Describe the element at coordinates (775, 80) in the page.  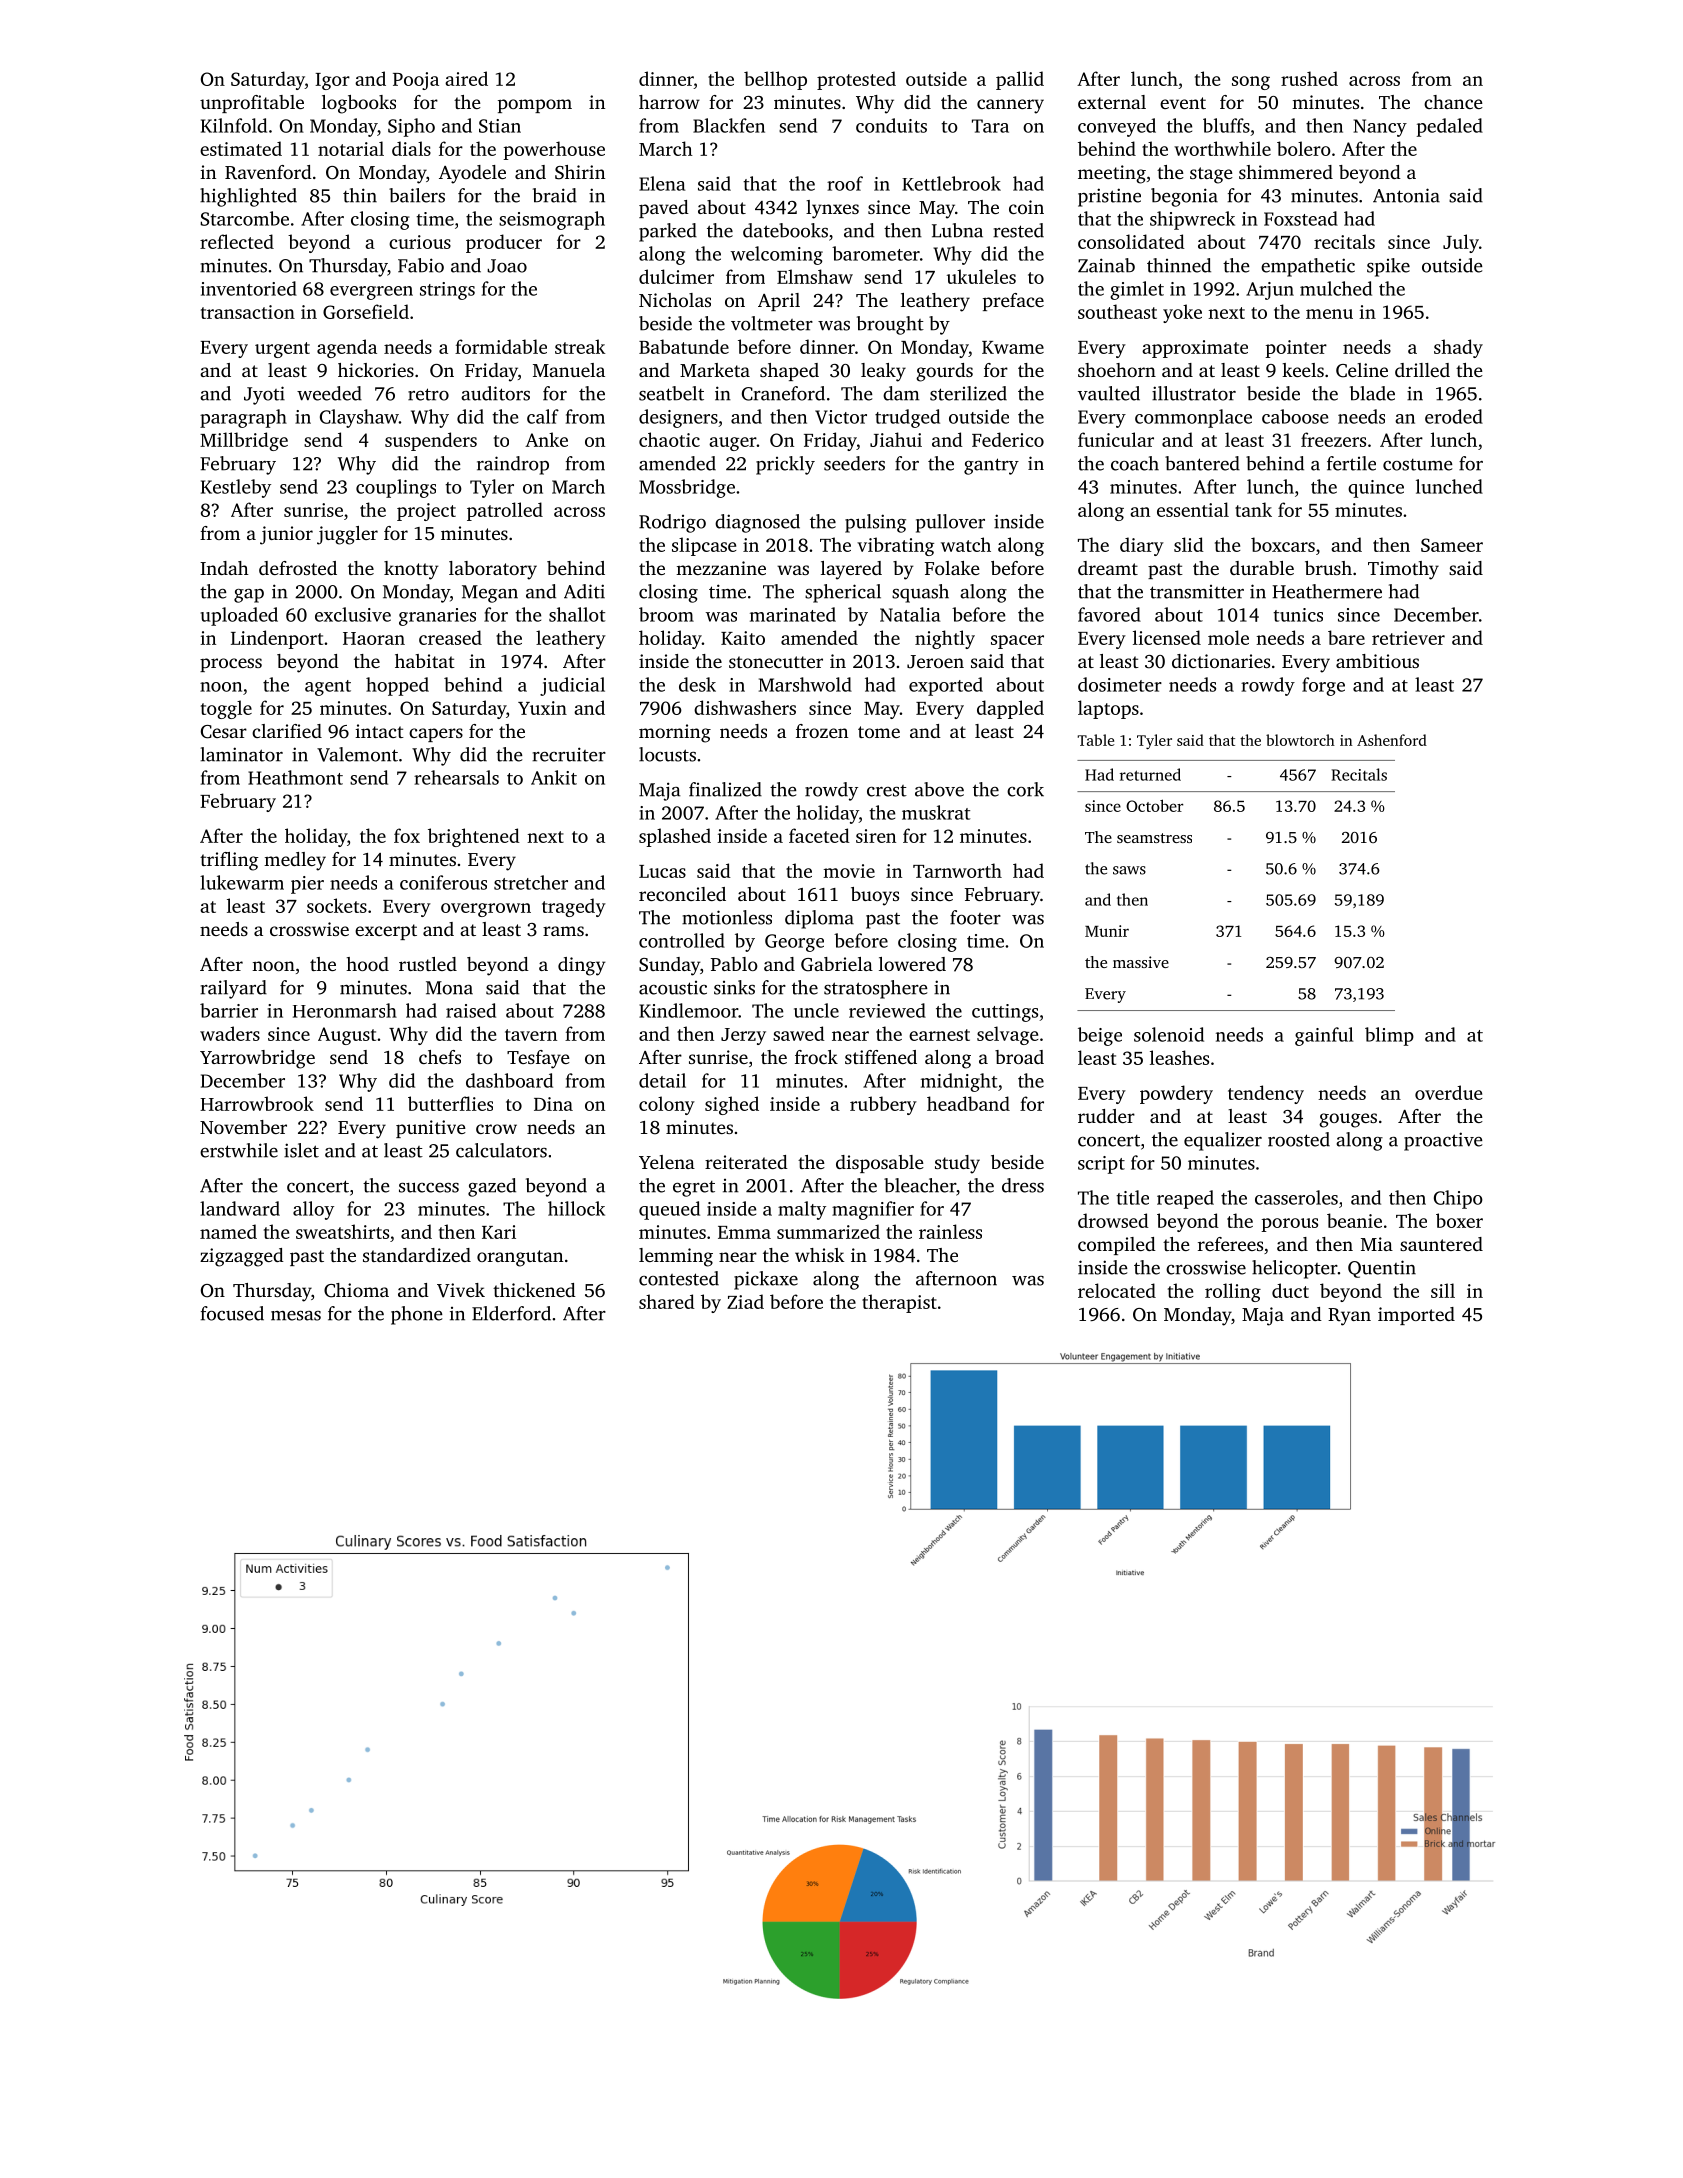
I see `bellhop` at that location.
